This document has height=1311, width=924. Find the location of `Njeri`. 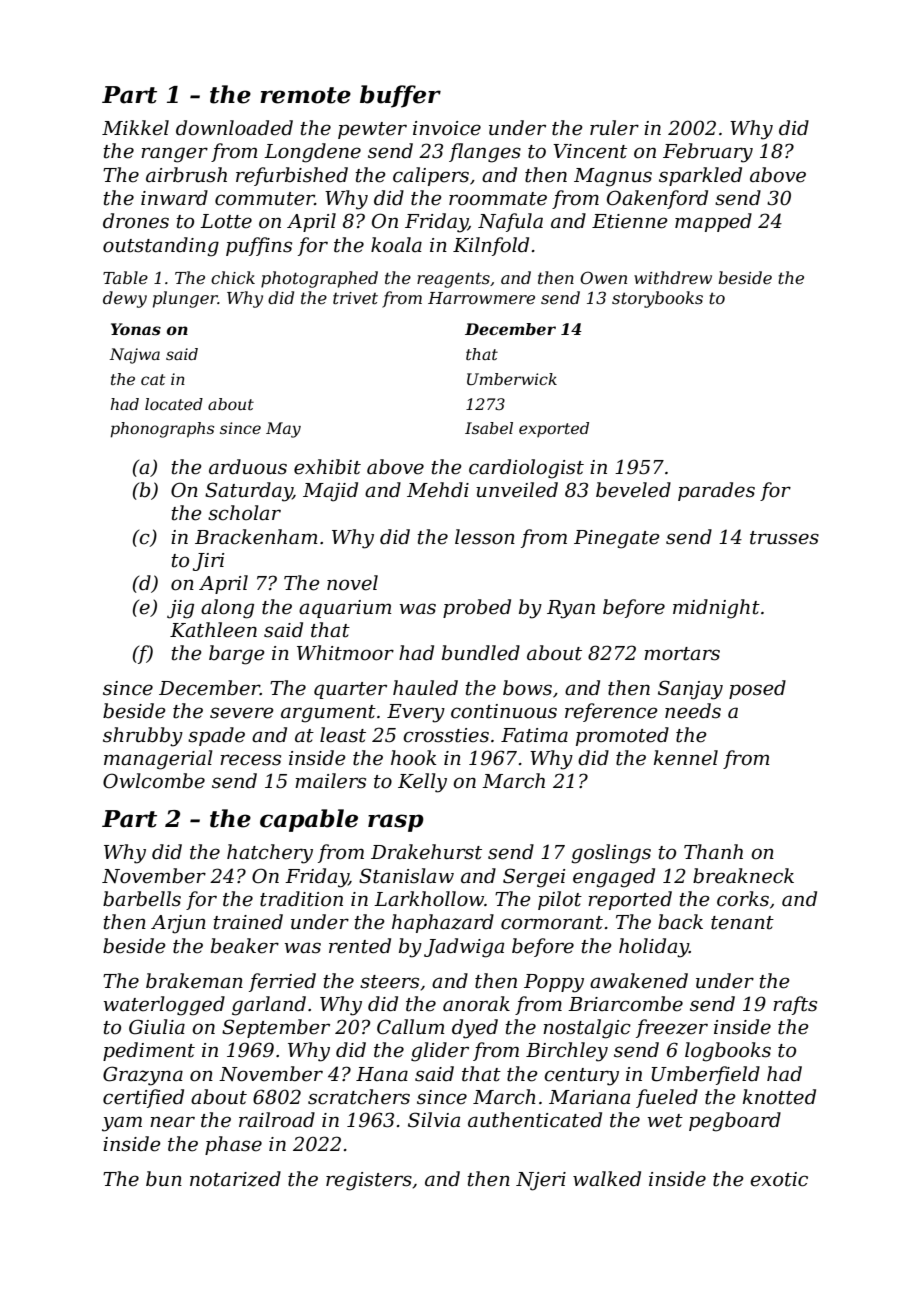

Njeri is located at coordinates (541, 1181).
